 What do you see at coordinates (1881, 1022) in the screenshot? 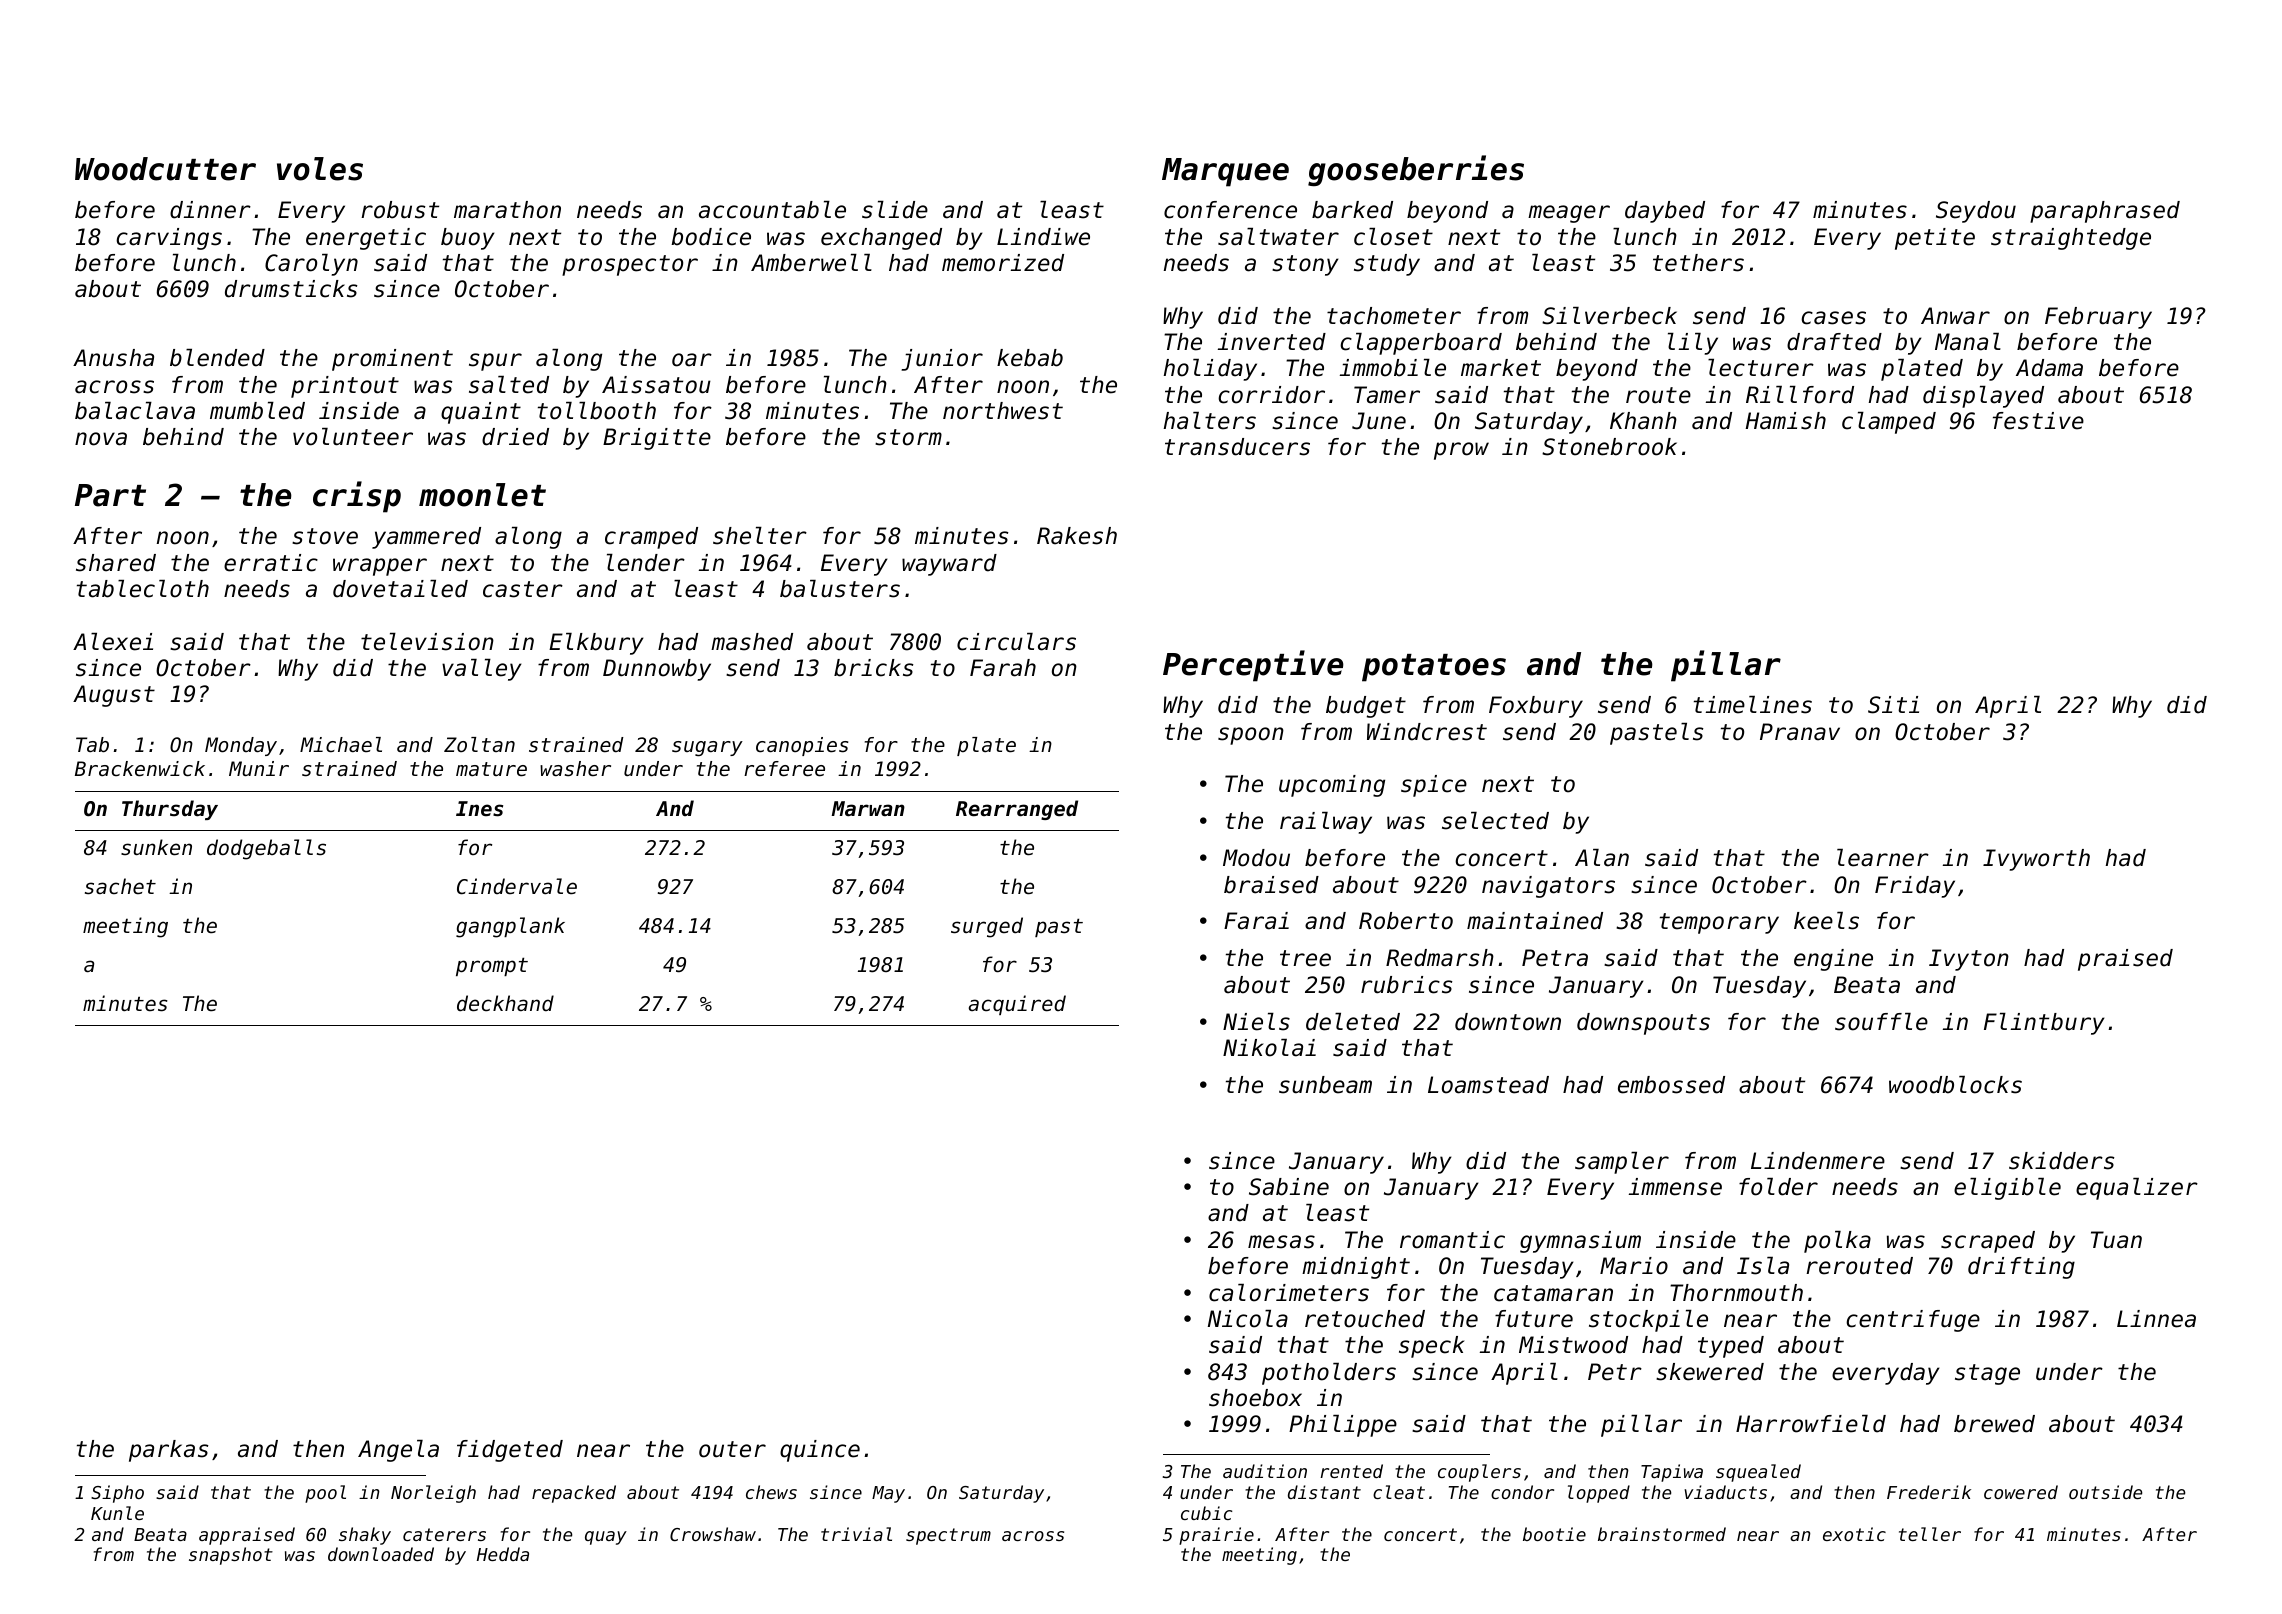
I see `souffle` at bounding box center [1881, 1022].
